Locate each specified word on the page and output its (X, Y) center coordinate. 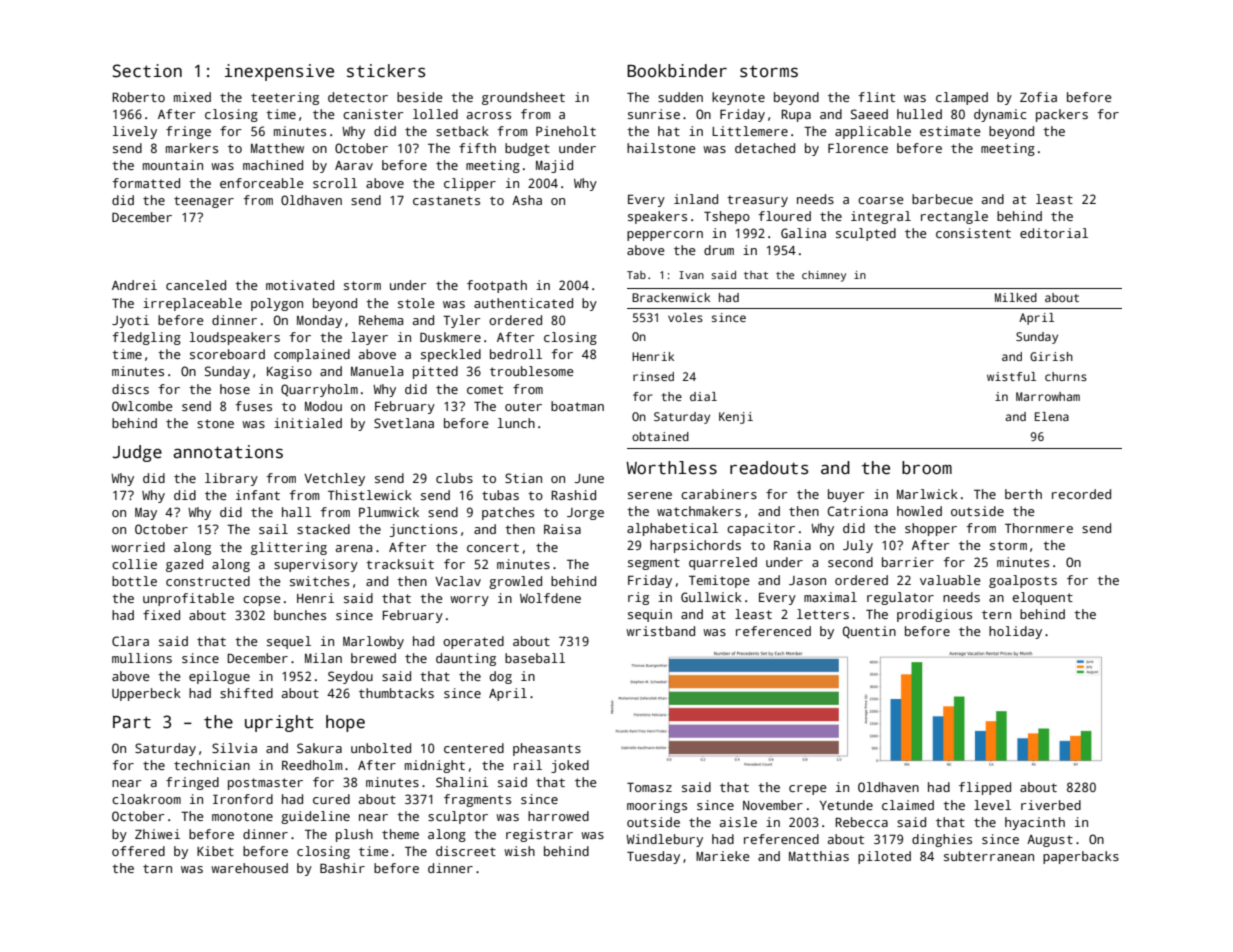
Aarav (354, 165)
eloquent (1042, 598)
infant (258, 495)
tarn (157, 868)
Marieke (723, 856)
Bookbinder (677, 71)
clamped (962, 98)
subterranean (989, 856)
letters (823, 614)
